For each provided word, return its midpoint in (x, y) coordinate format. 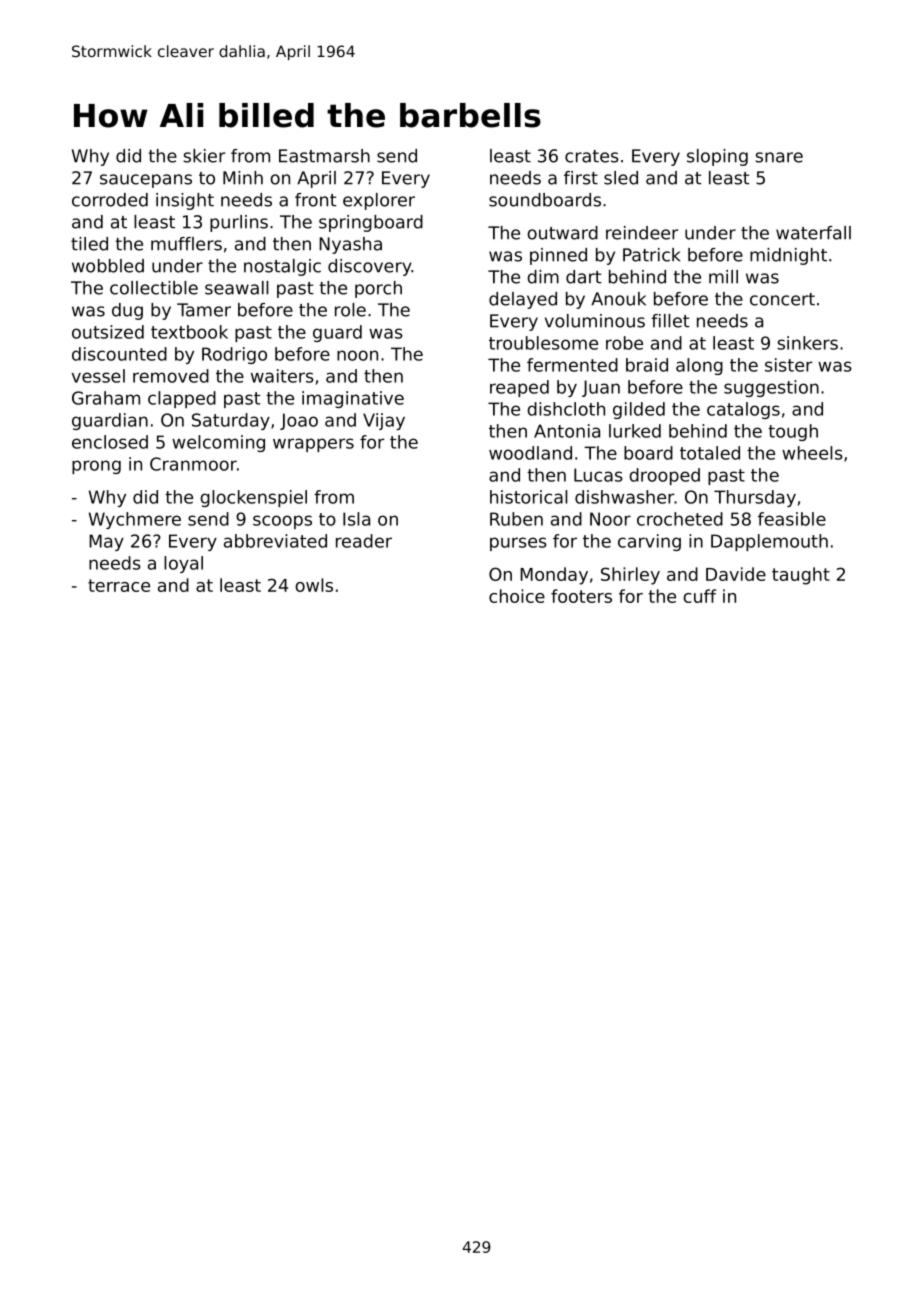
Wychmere (135, 520)
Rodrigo (234, 355)
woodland (530, 453)
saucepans (146, 181)
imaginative (353, 399)
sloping (717, 157)
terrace (119, 585)
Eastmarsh (324, 156)
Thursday (755, 498)
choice (517, 596)
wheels (812, 453)
